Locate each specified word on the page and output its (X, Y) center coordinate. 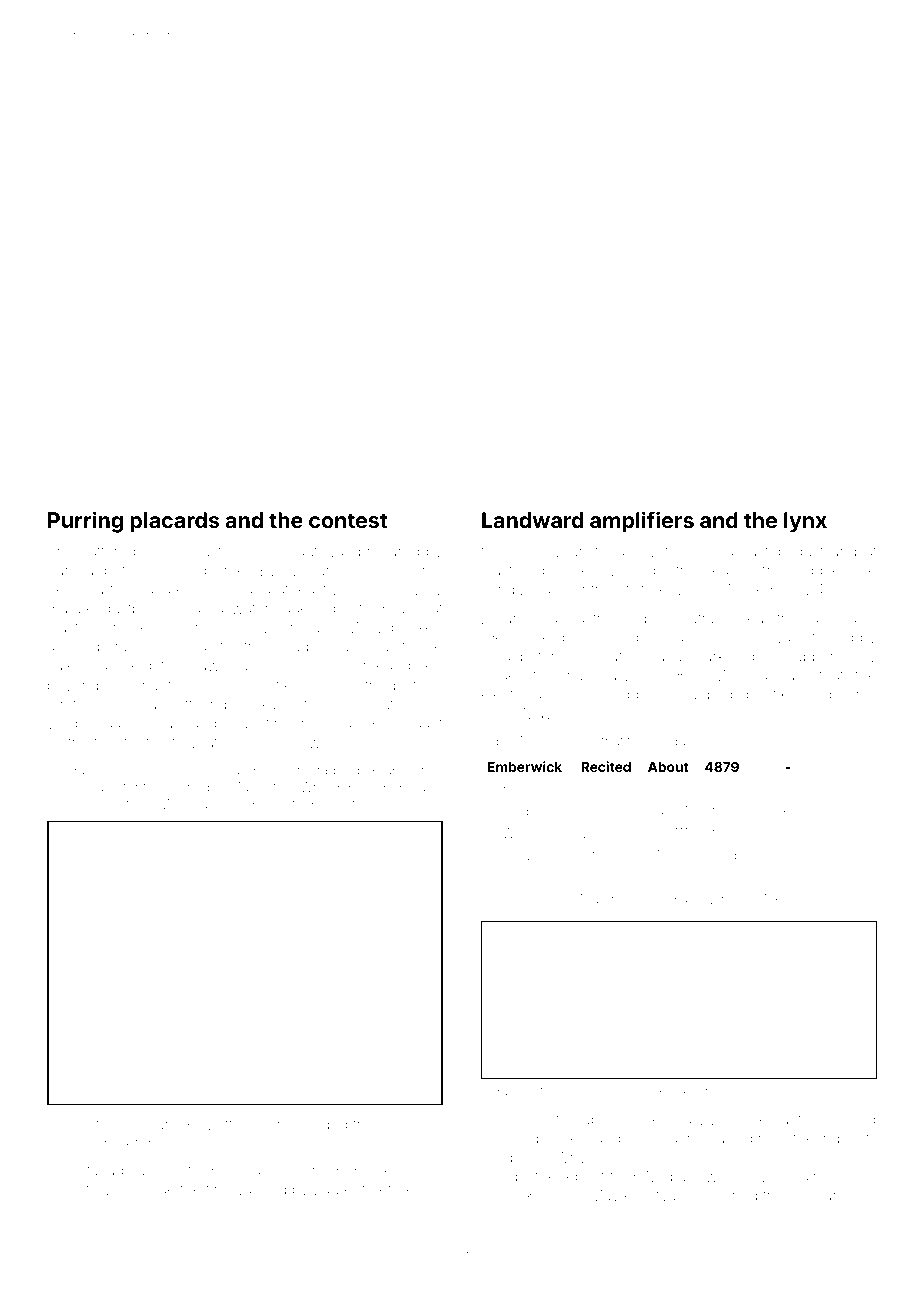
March (599, 899)
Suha (722, 877)
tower (105, 1190)
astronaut (286, 552)
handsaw (598, 675)
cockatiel (265, 704)
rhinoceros (406, 570)
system (665, 553)
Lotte (225, 1124)
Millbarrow (682, 1176)
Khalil (545, 1195)
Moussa (740, 675)
